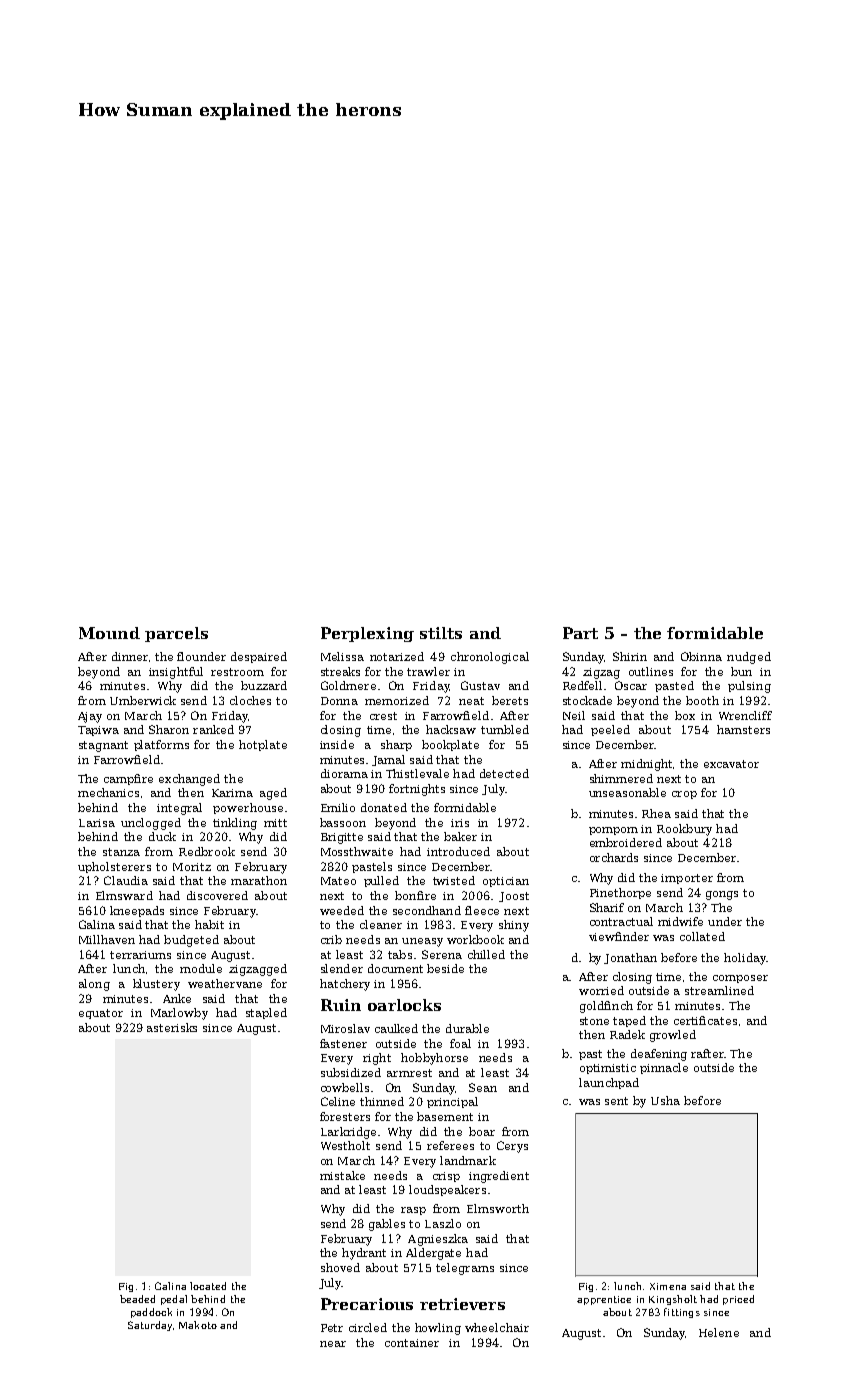  I want to click on gables, so click(387, 1225).
